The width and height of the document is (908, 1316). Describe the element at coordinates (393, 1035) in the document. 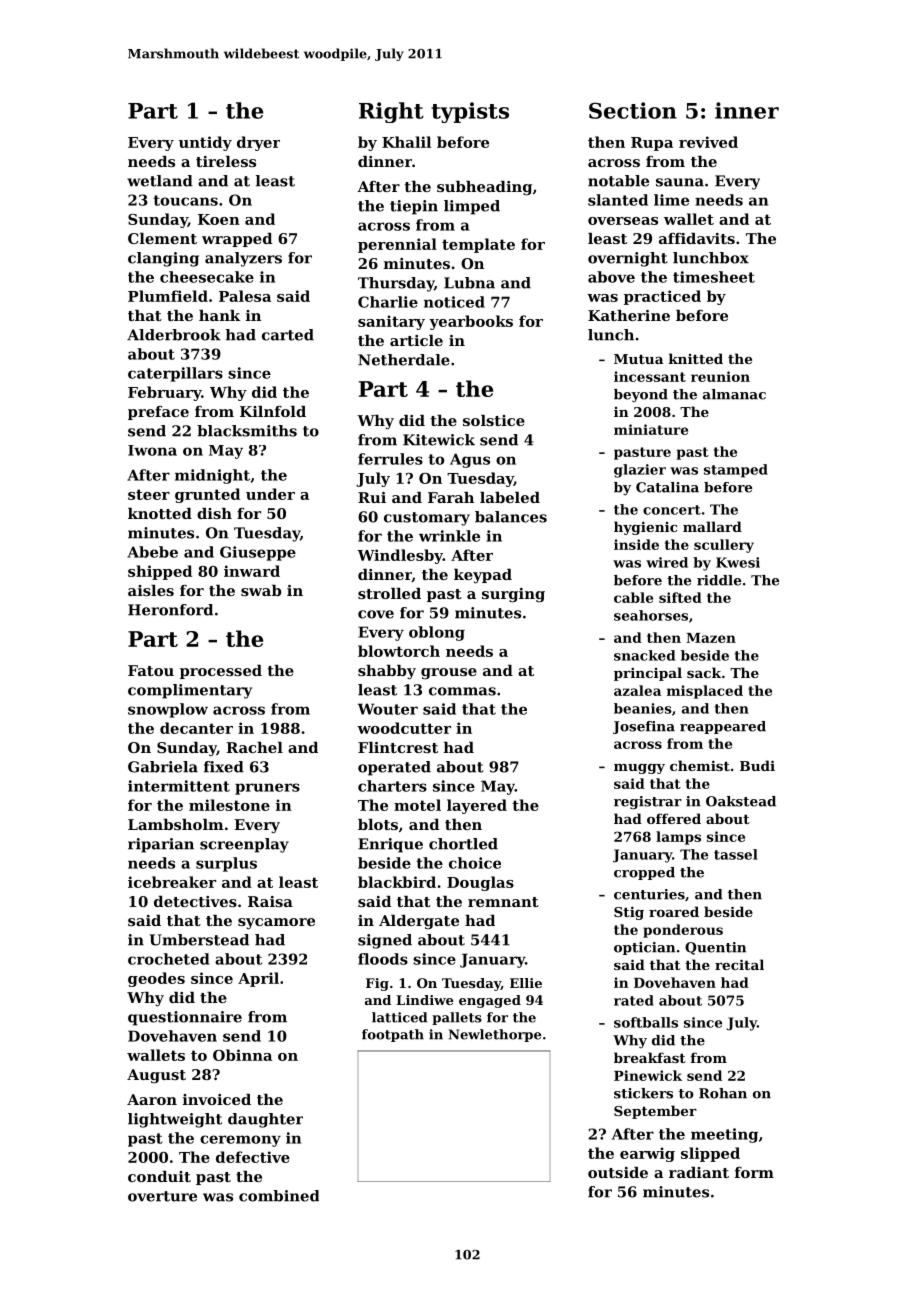

I see `footpath` at that location.
